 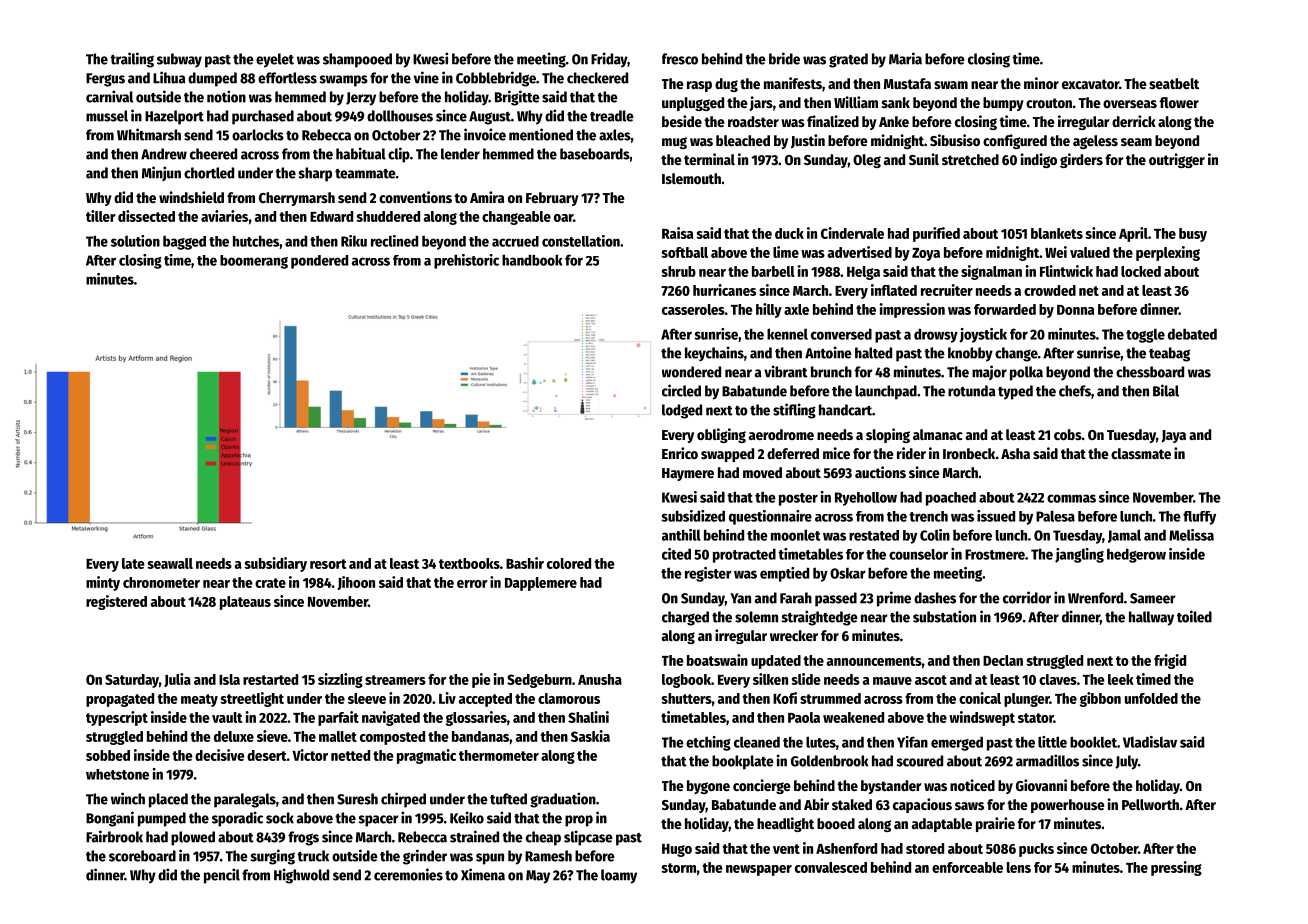 What do you see at coordinates (466, 261) in the screenshot?
I see `prehistoric` at bounding box center [466, 261].
